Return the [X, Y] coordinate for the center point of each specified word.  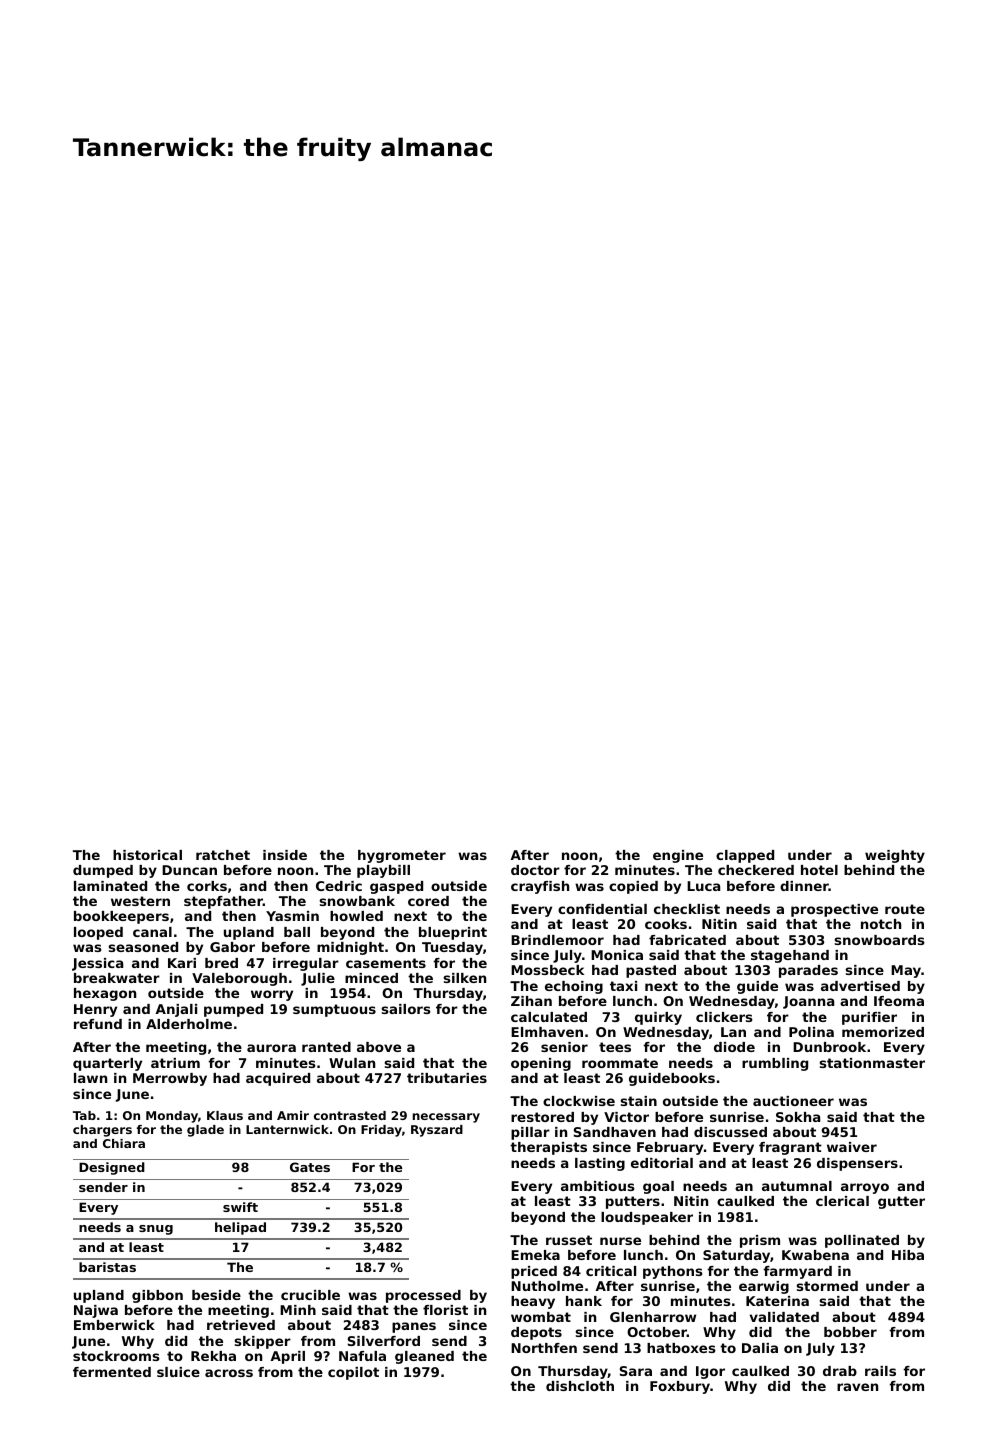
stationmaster [872, 1063]
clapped [745, 856]
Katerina [777, 1301]
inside [285, 855]
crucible [310, 1295]
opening [541, 1064]
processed [423, 1296]
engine [678, 856]
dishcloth [580, 1386]
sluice [178, 1372]
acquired [278, 1079]
